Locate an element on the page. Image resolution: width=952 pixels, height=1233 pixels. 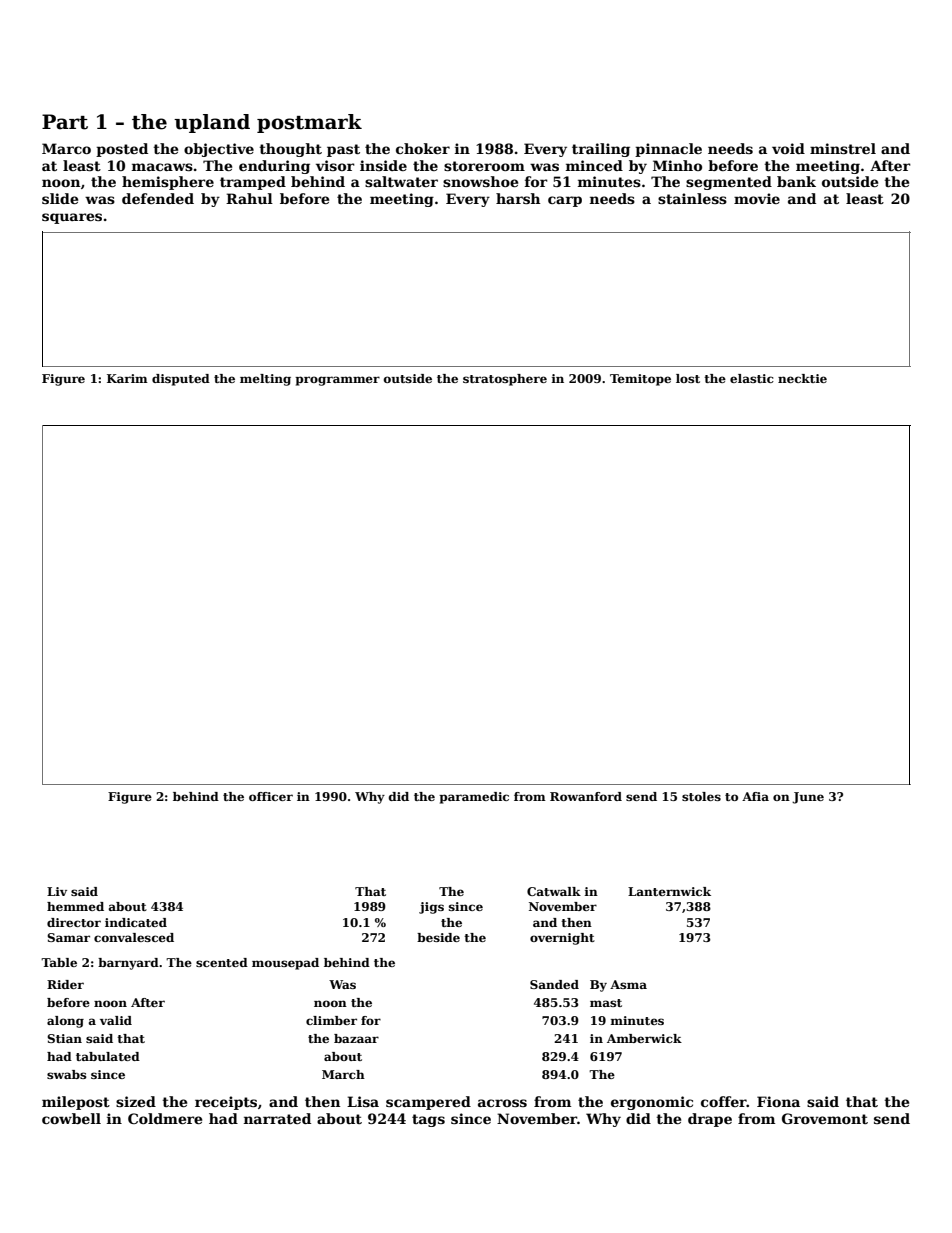
necktie is located at coordinates (802, 378).
